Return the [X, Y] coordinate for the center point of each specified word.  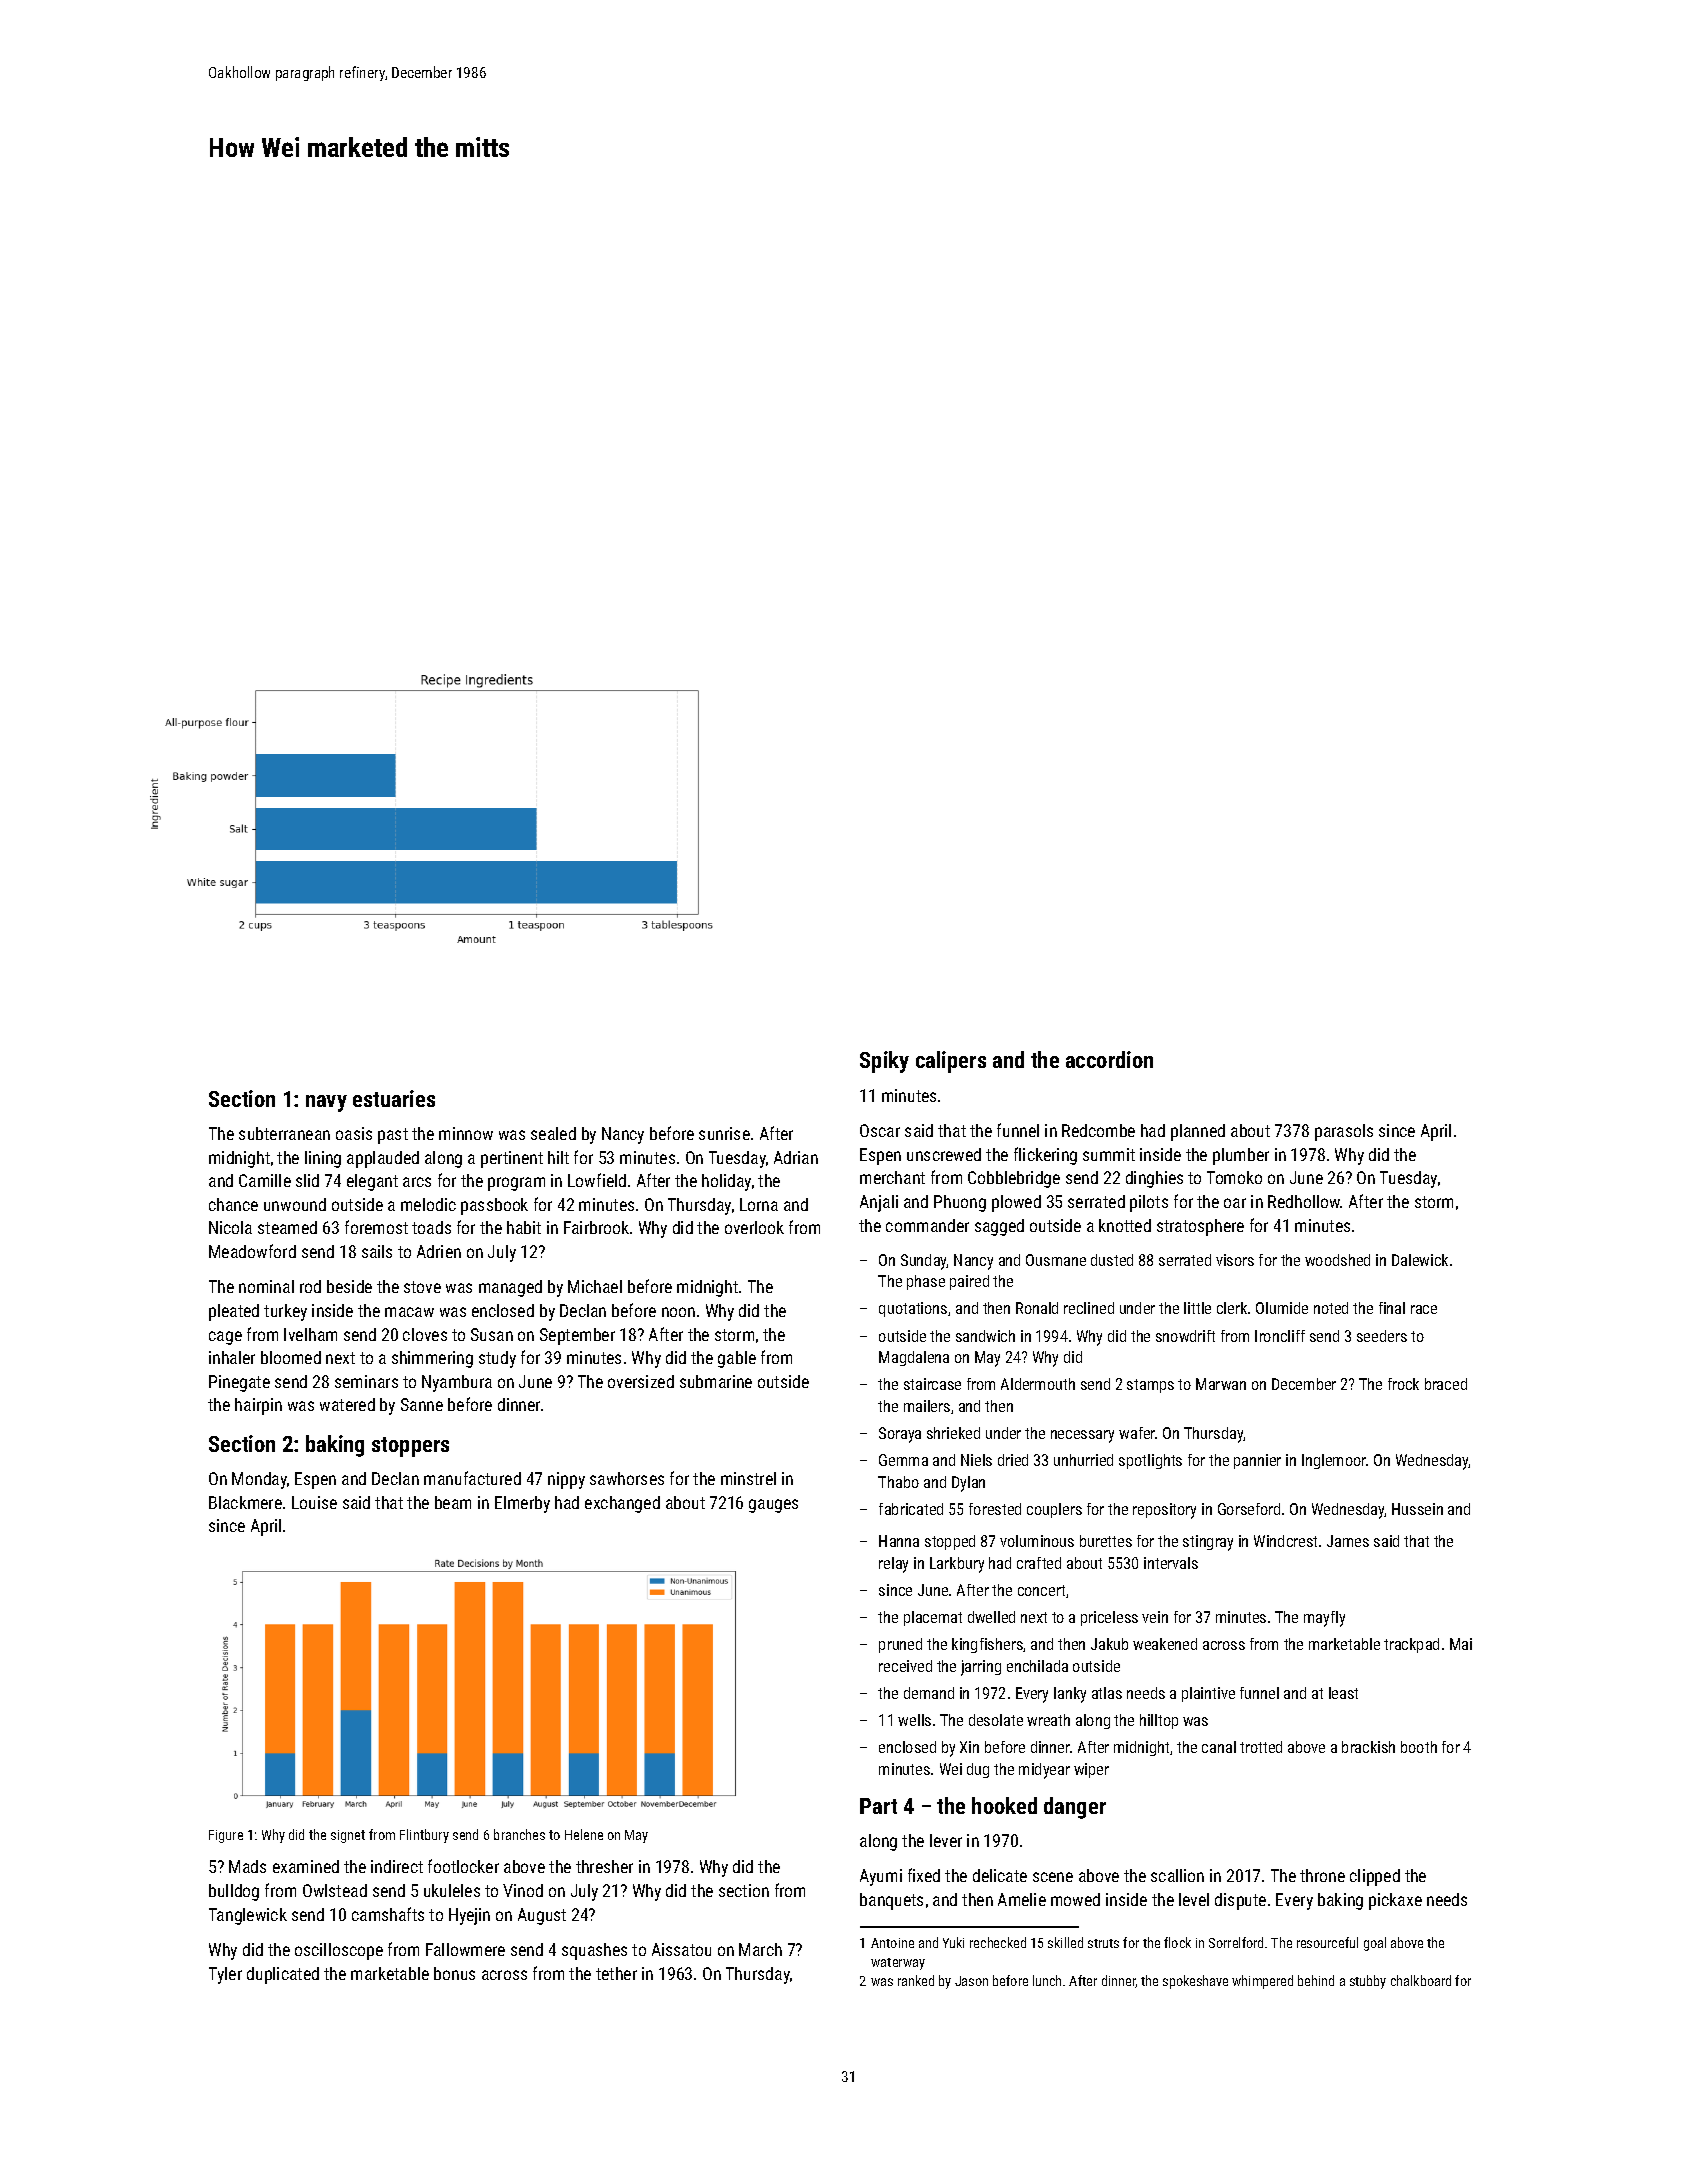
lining [323, 1159]
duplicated [283, 1975]
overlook [754, 1227]
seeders [1382, 1336]
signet [348, 1836]
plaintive [1208, 1694]
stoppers [410, 1447]
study [497, 1359]
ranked [916, 1980]
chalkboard [1421, 1980]
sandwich [985, 1336]
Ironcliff [1280, 1336]
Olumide [1282, 1308]
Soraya [900, 1435]
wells [914, 1720]
